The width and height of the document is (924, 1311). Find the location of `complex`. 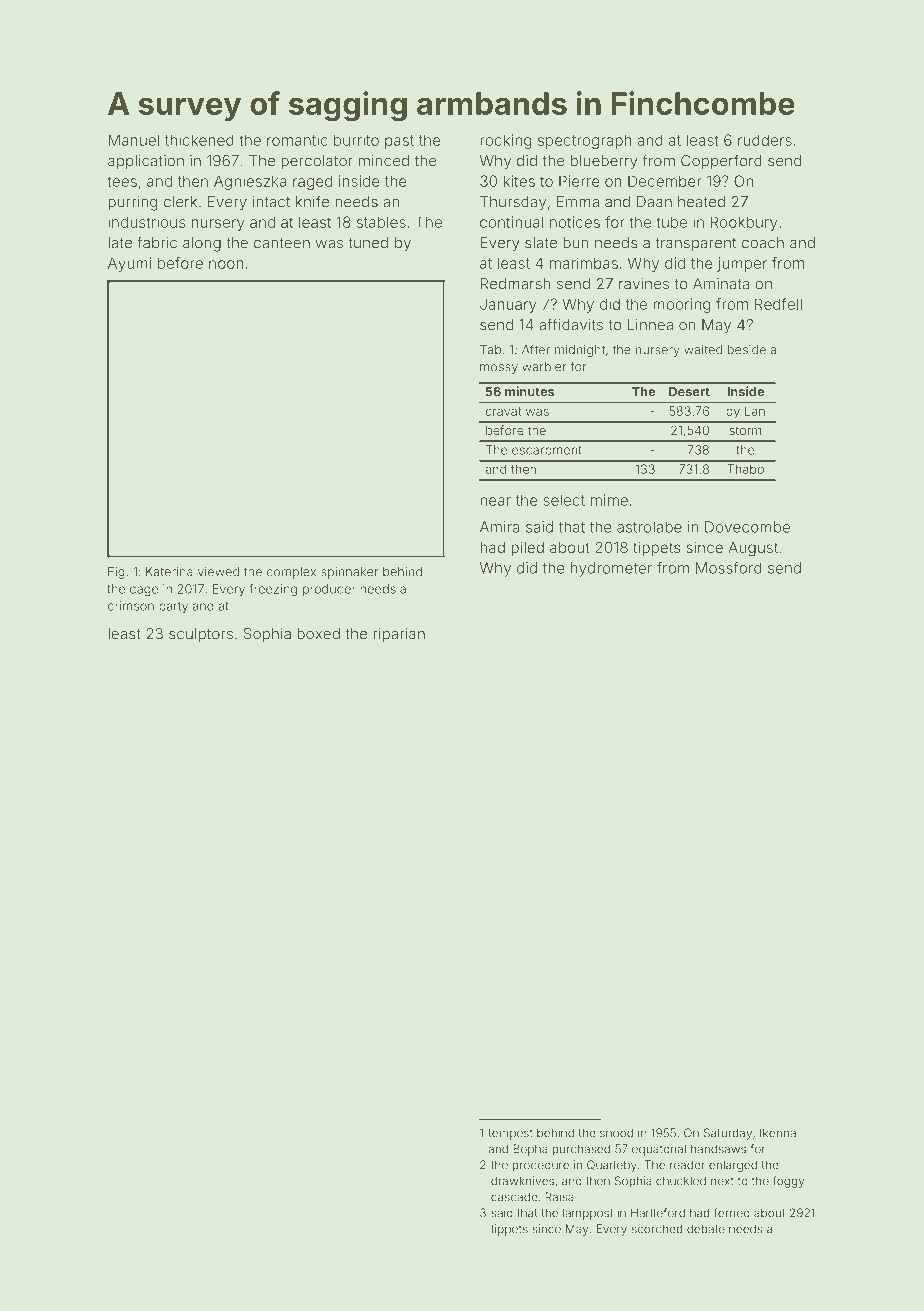

complex is located at coordinates (291, 573).
